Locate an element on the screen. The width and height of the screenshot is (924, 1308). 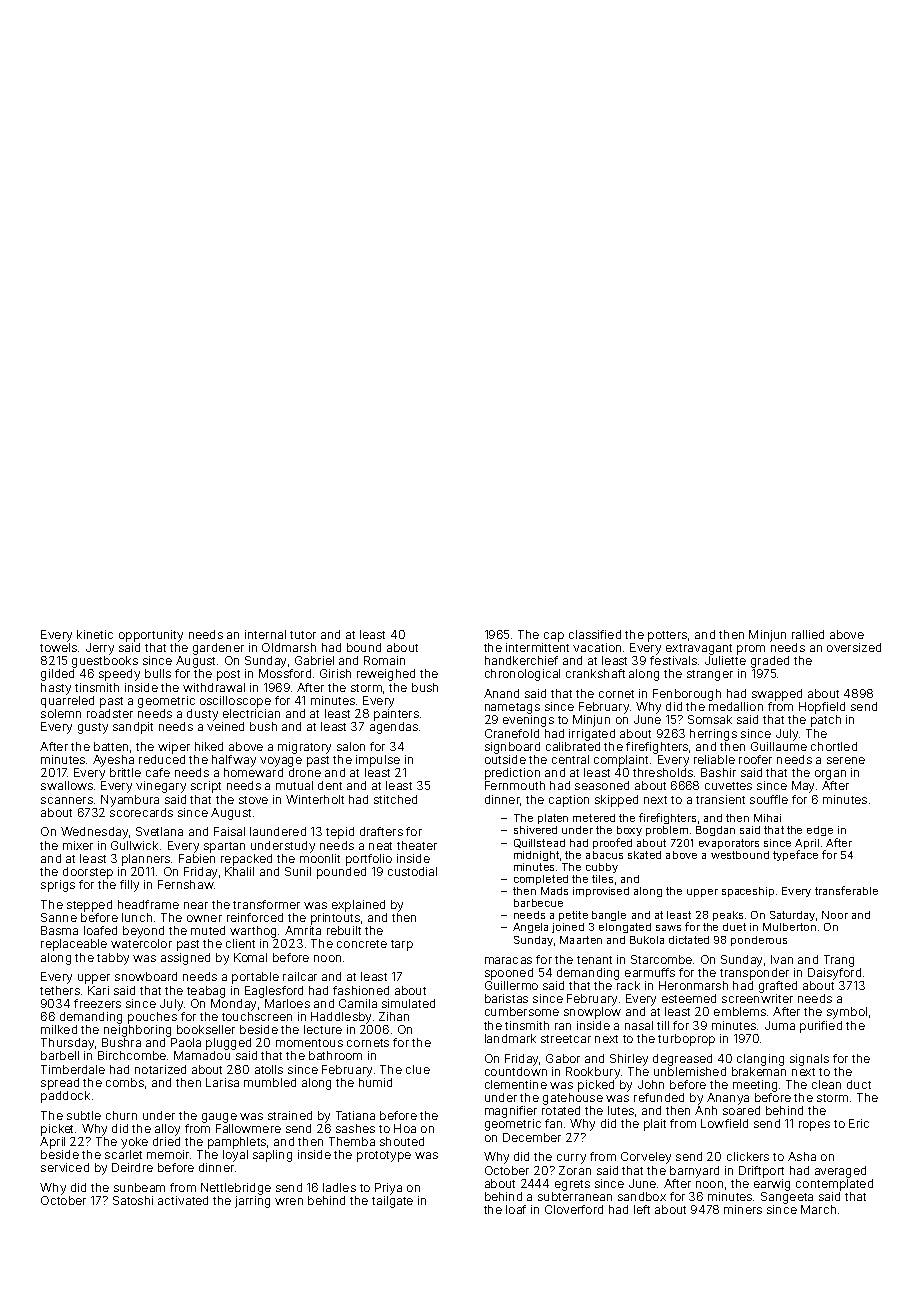
jarring is located at coordinates (252, 1202).
